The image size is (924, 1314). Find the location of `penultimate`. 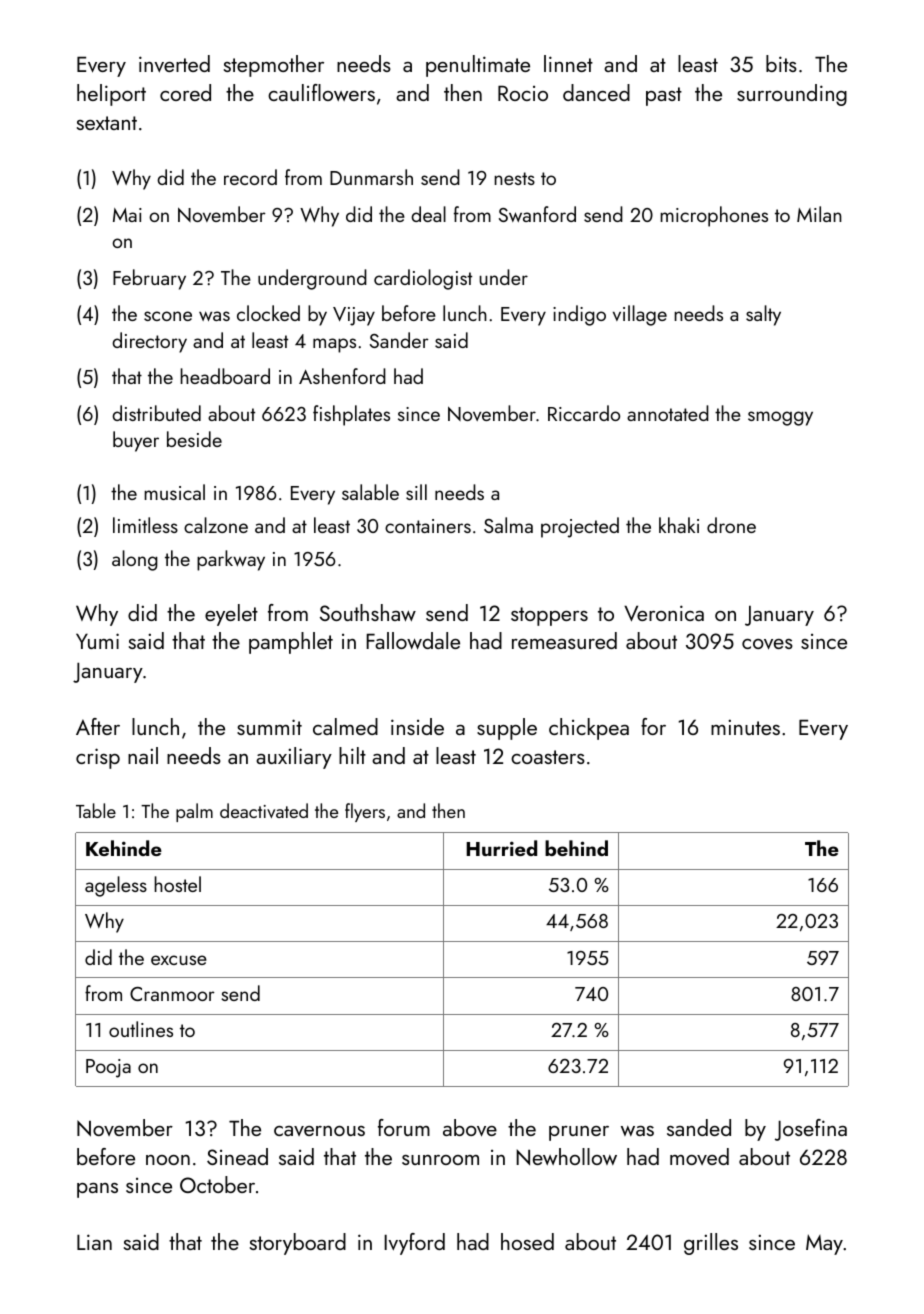

penultimate is located at coordinates (478, 66).
